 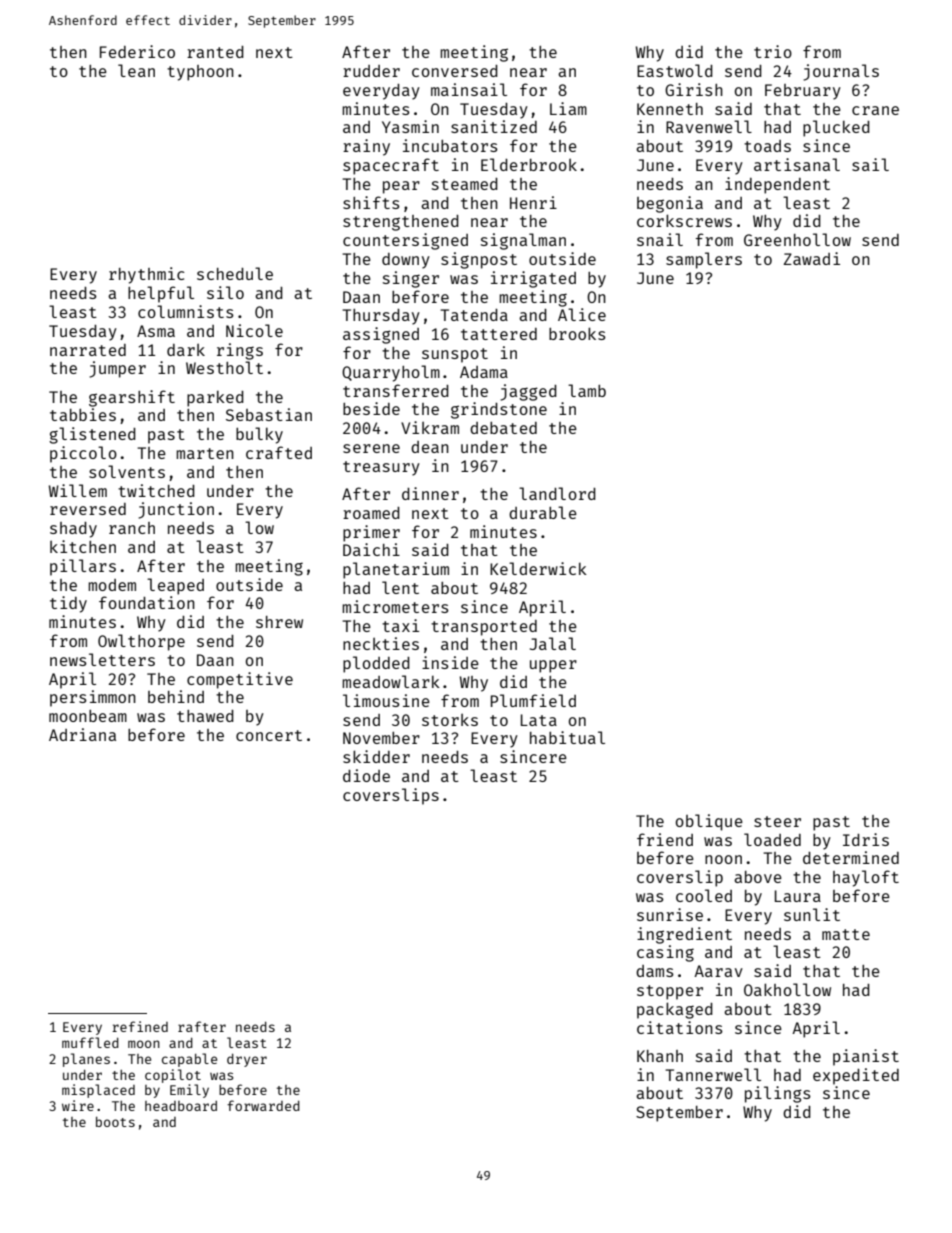 What do you see at coordinates (665, 953) in the page?
I see `casing` at bounding box center [665, 953].
